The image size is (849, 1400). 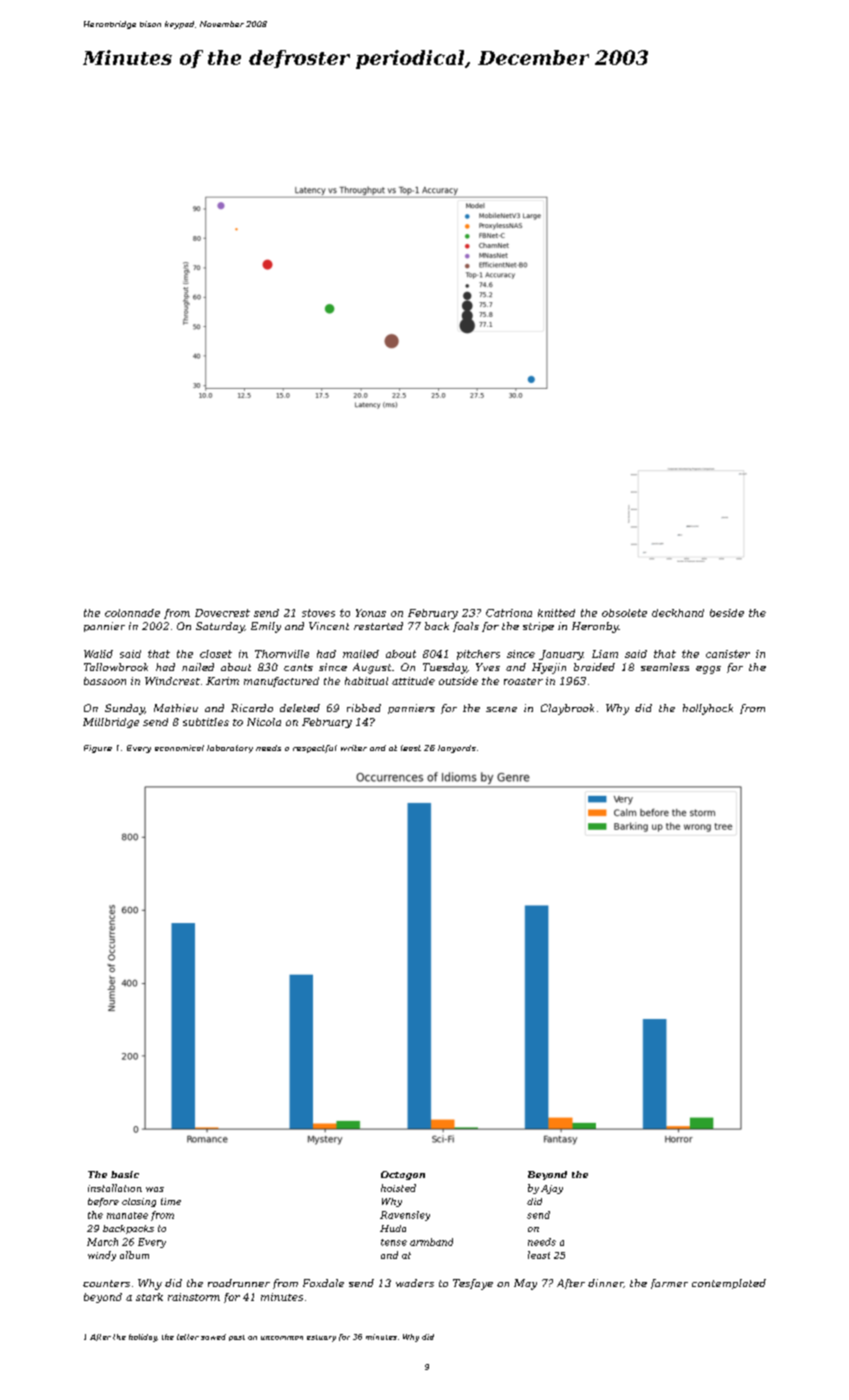 I want to click on deckhand, so click(x=678, y=613).
